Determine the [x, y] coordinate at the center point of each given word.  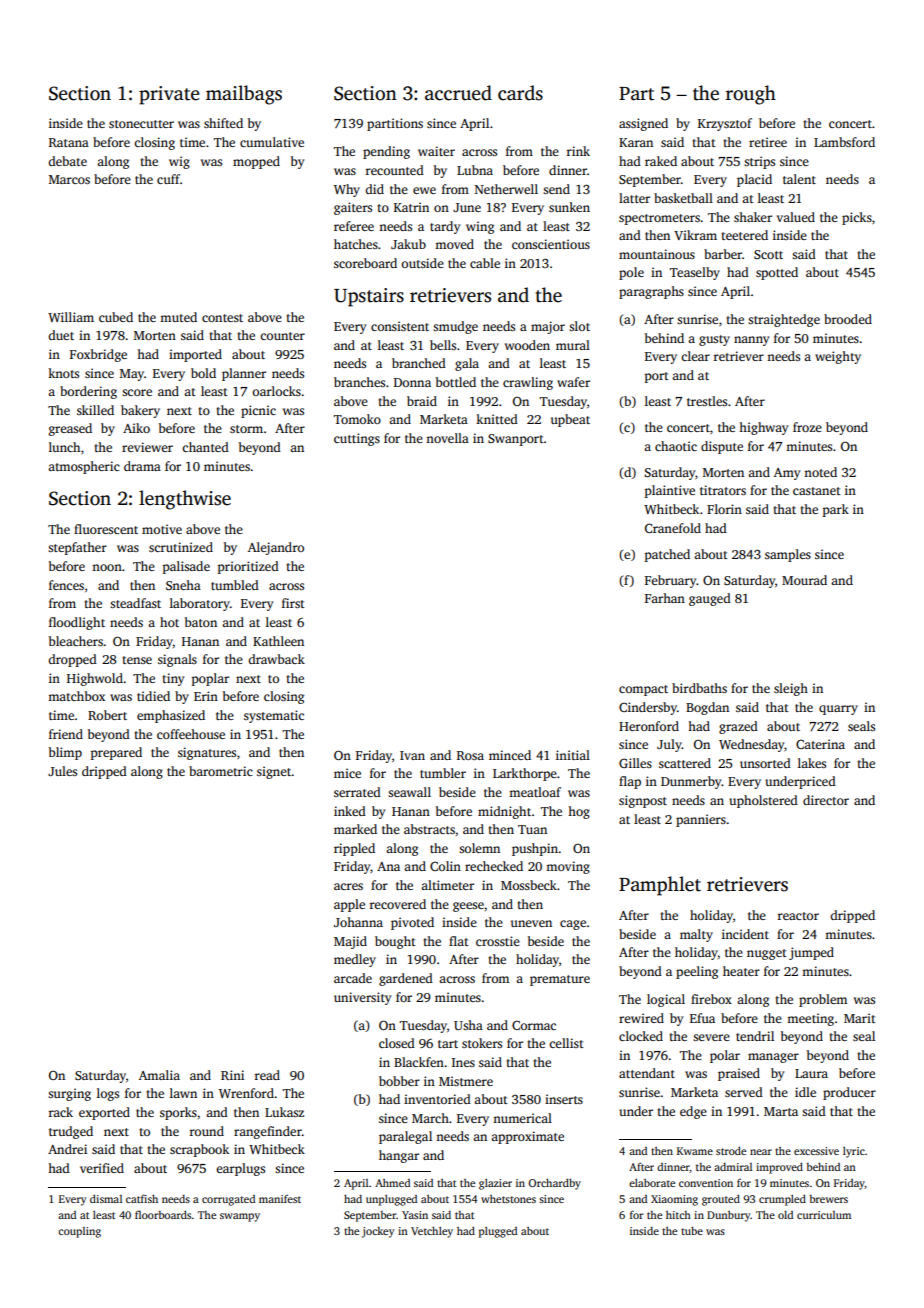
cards [520, 93]
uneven [531, 923]
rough [751, 95]
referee [354, 226]
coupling [79, 1232]
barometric [221, 771]
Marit [860, 1018]
